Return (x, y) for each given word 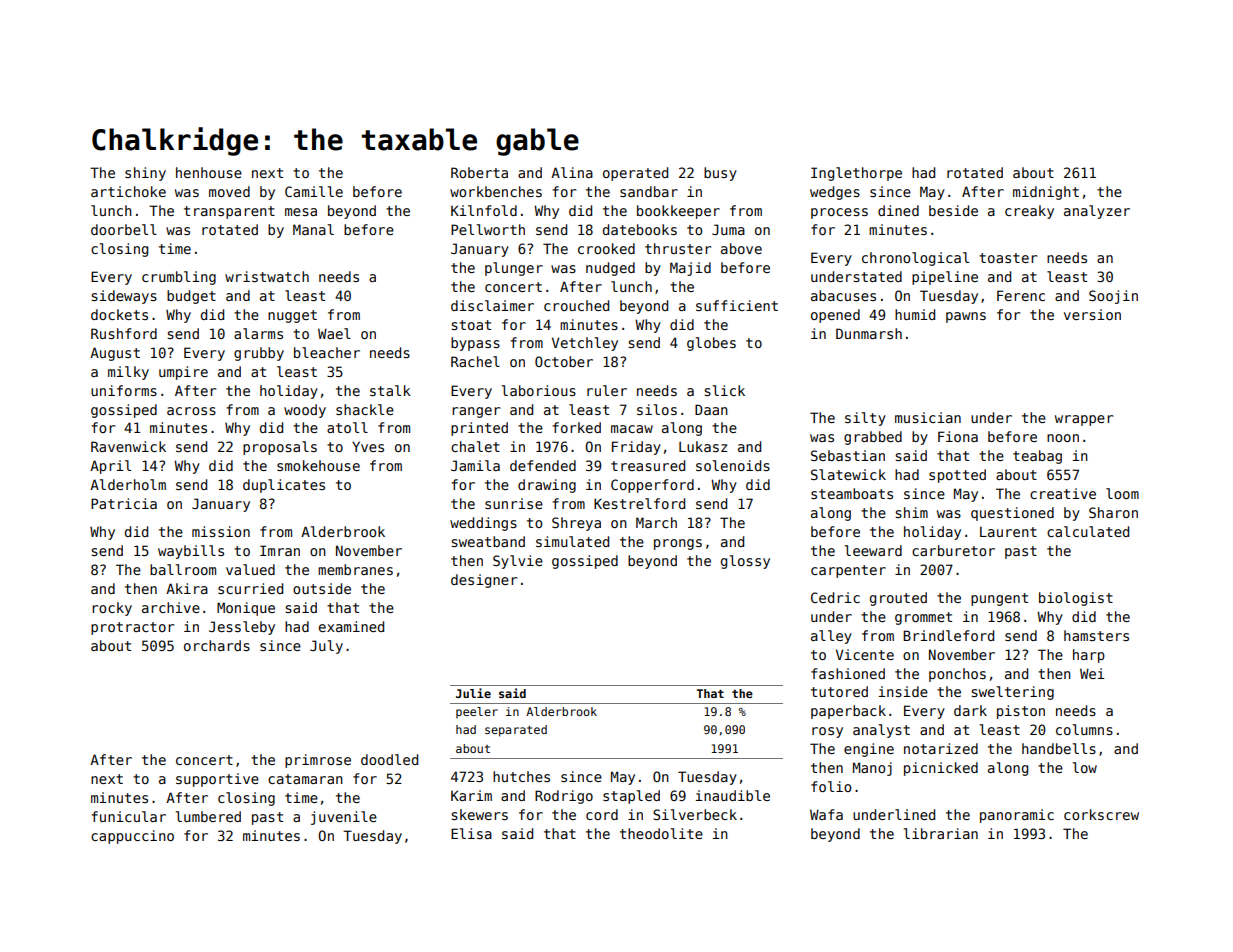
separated (516, 731)
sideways (124, 297)
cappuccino (132, 837)
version (1092, 314)
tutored (839, 691)
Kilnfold (484, 210)
